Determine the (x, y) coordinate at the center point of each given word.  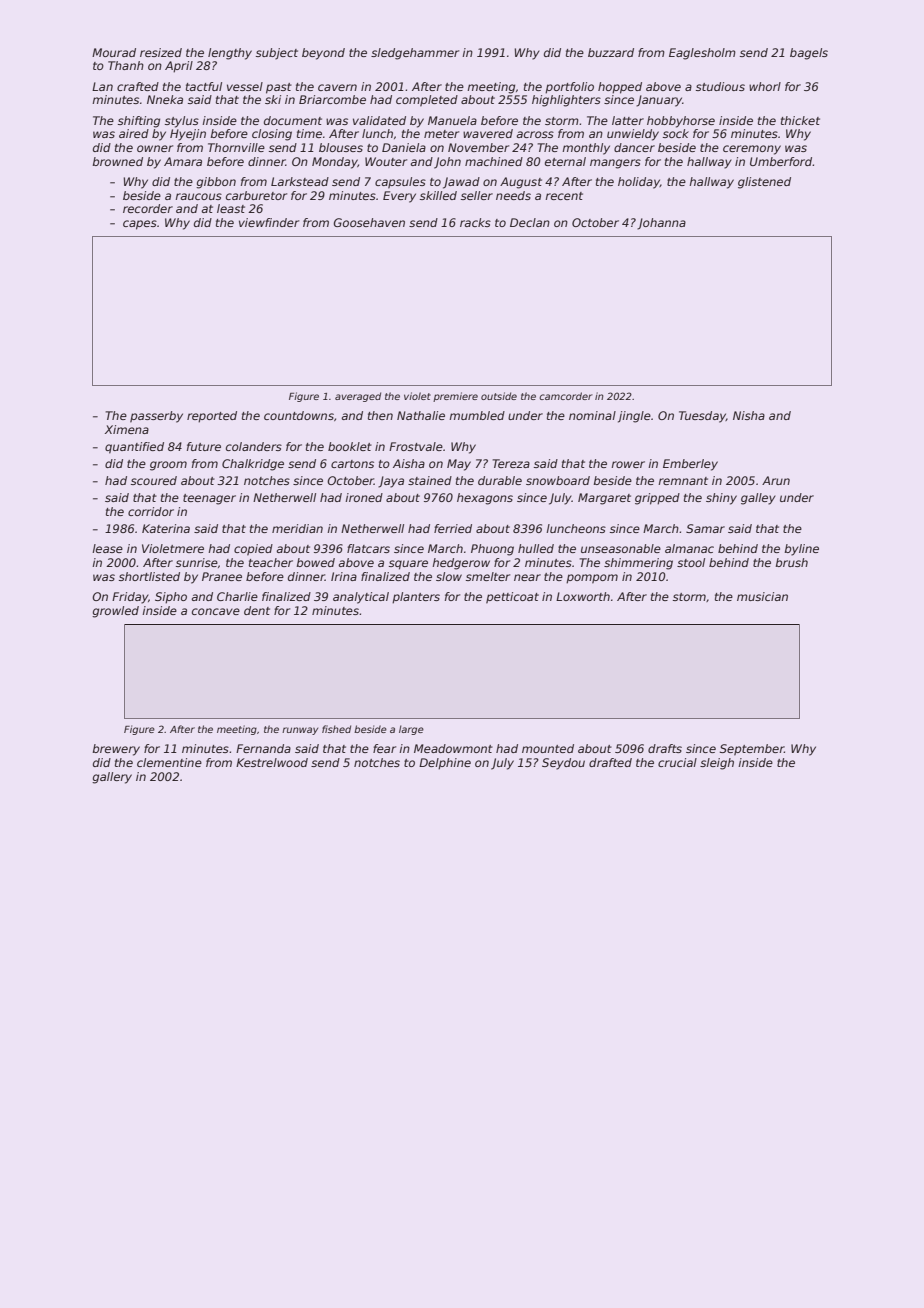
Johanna (661, 224)
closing (272, 135)
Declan (530, 222)
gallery (112, 778)
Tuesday (702, 417)
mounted (548, 748)
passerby (156, 417)
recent (564, 196)
